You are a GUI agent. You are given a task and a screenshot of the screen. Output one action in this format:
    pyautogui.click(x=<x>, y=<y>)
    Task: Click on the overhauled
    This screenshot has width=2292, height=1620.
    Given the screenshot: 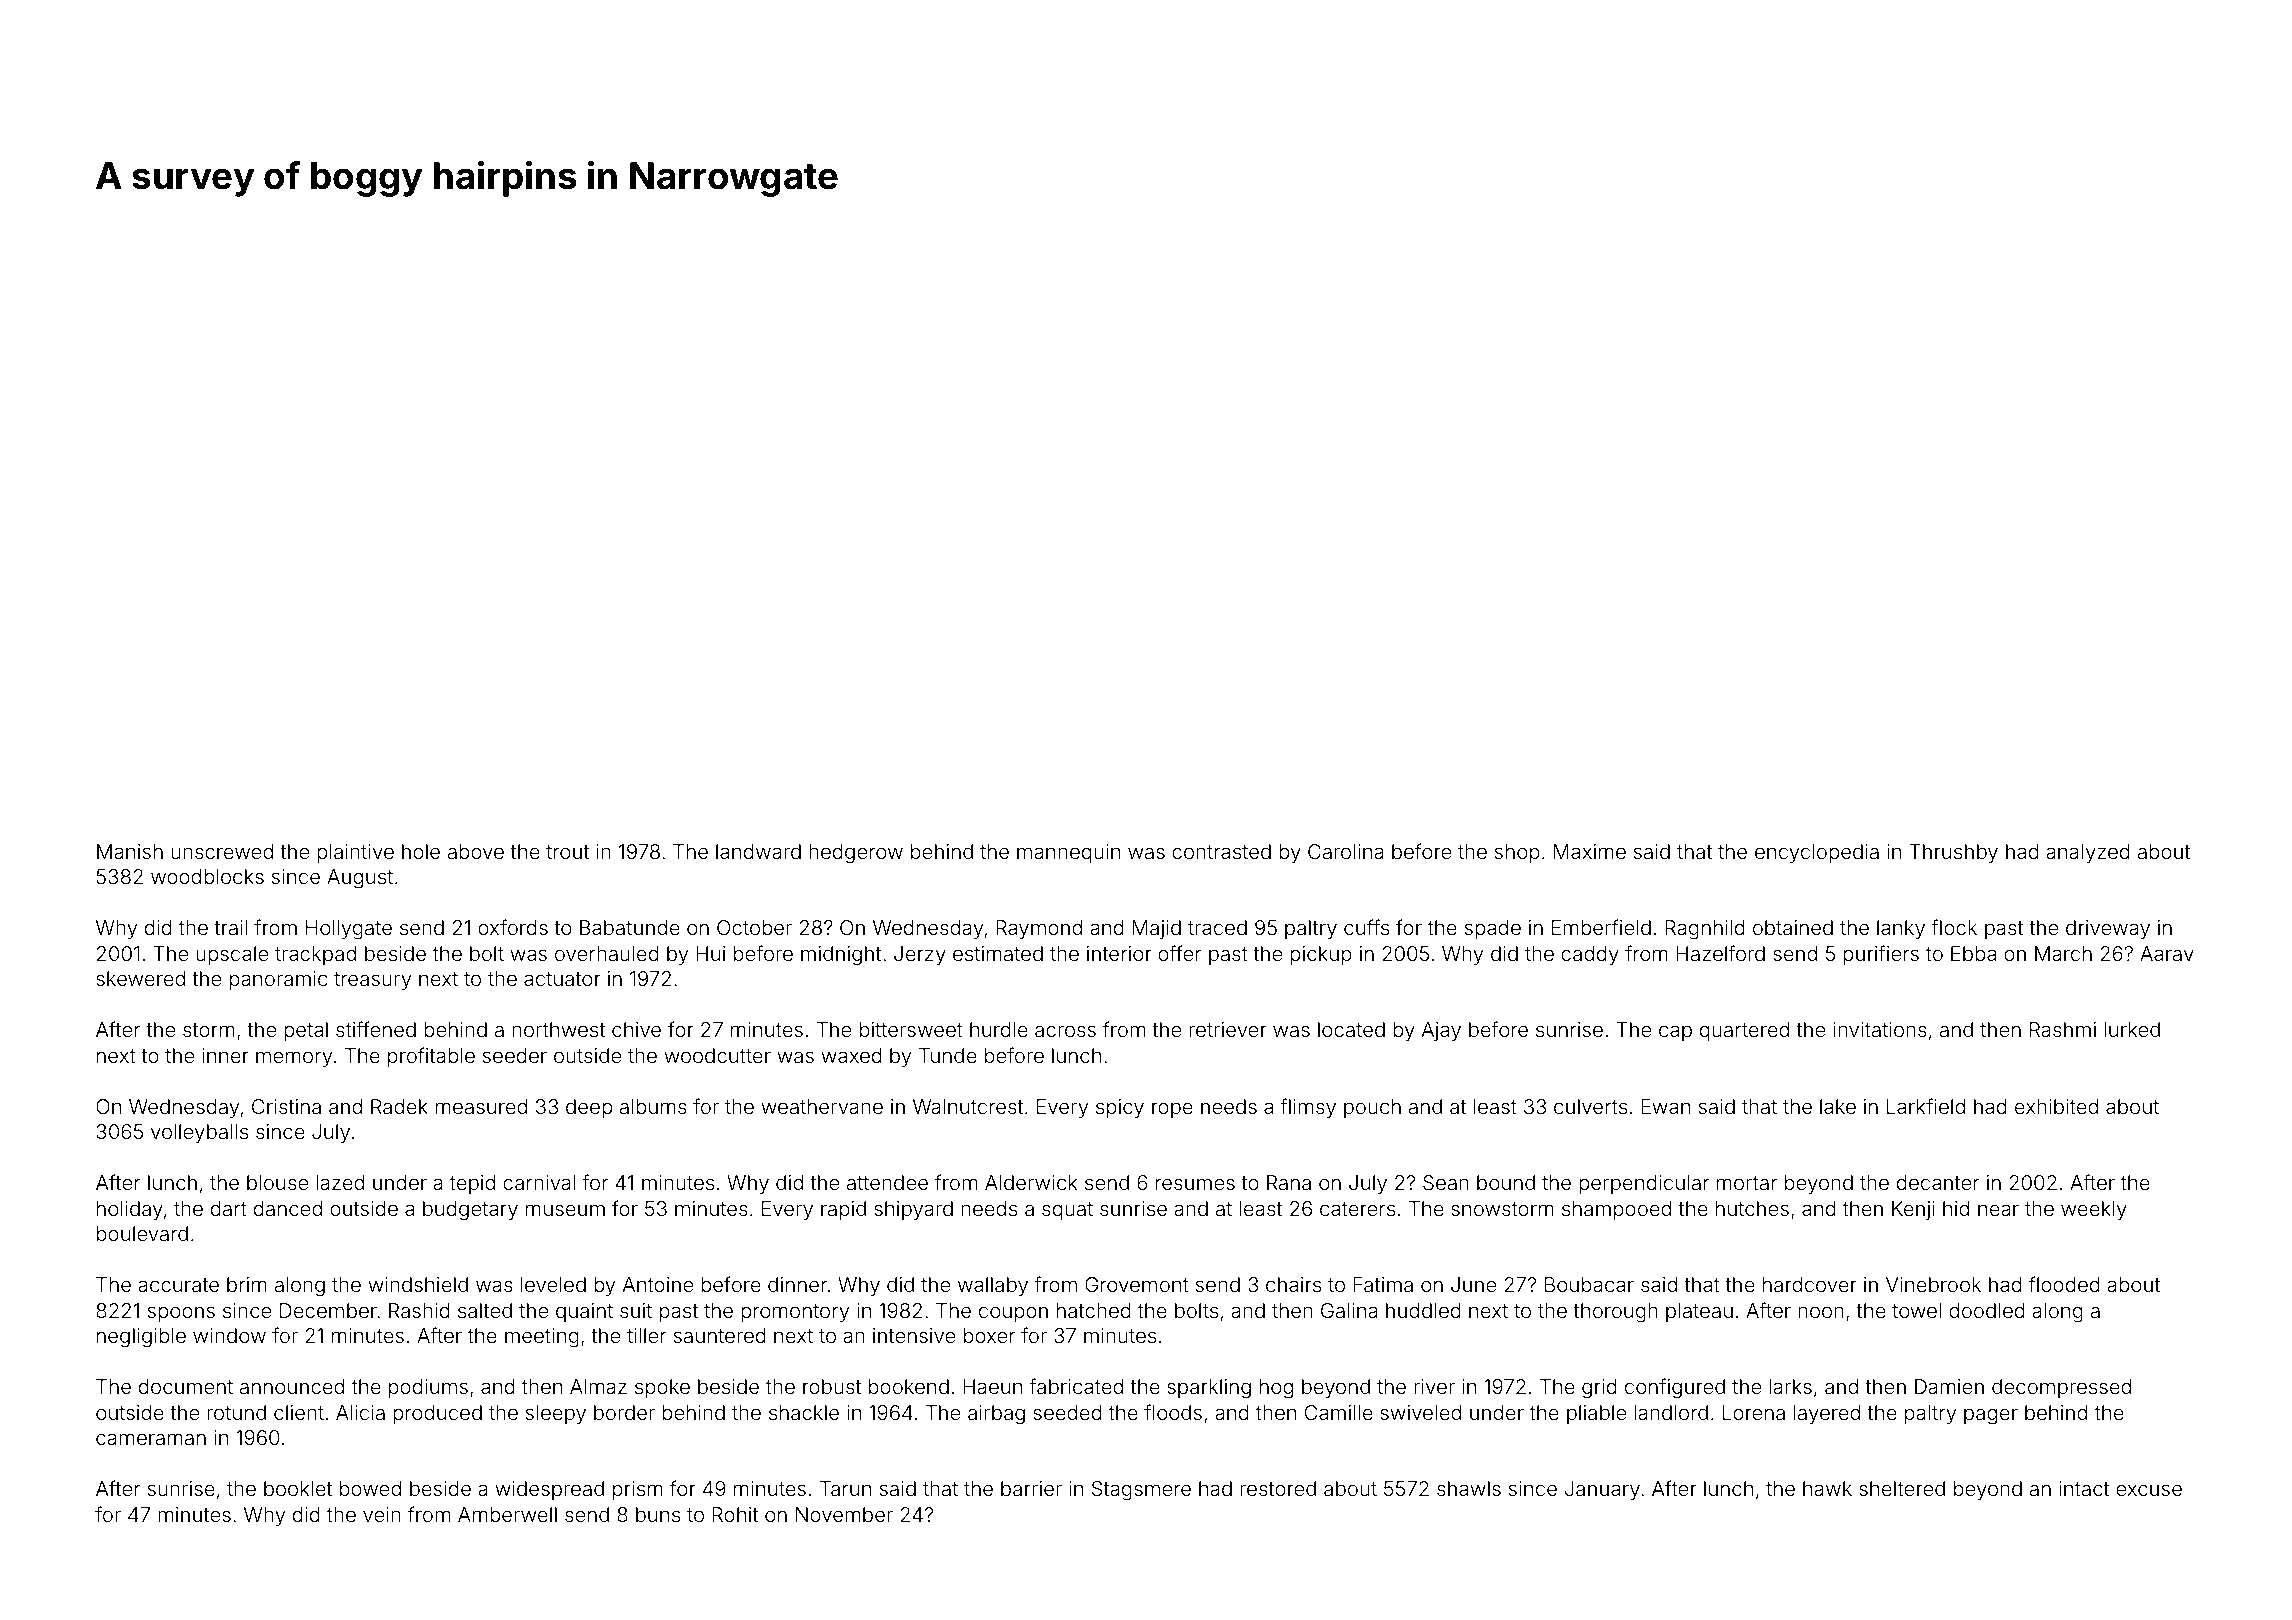 What is the action you would take?
    pyautogui.click(x=607, y=953)
